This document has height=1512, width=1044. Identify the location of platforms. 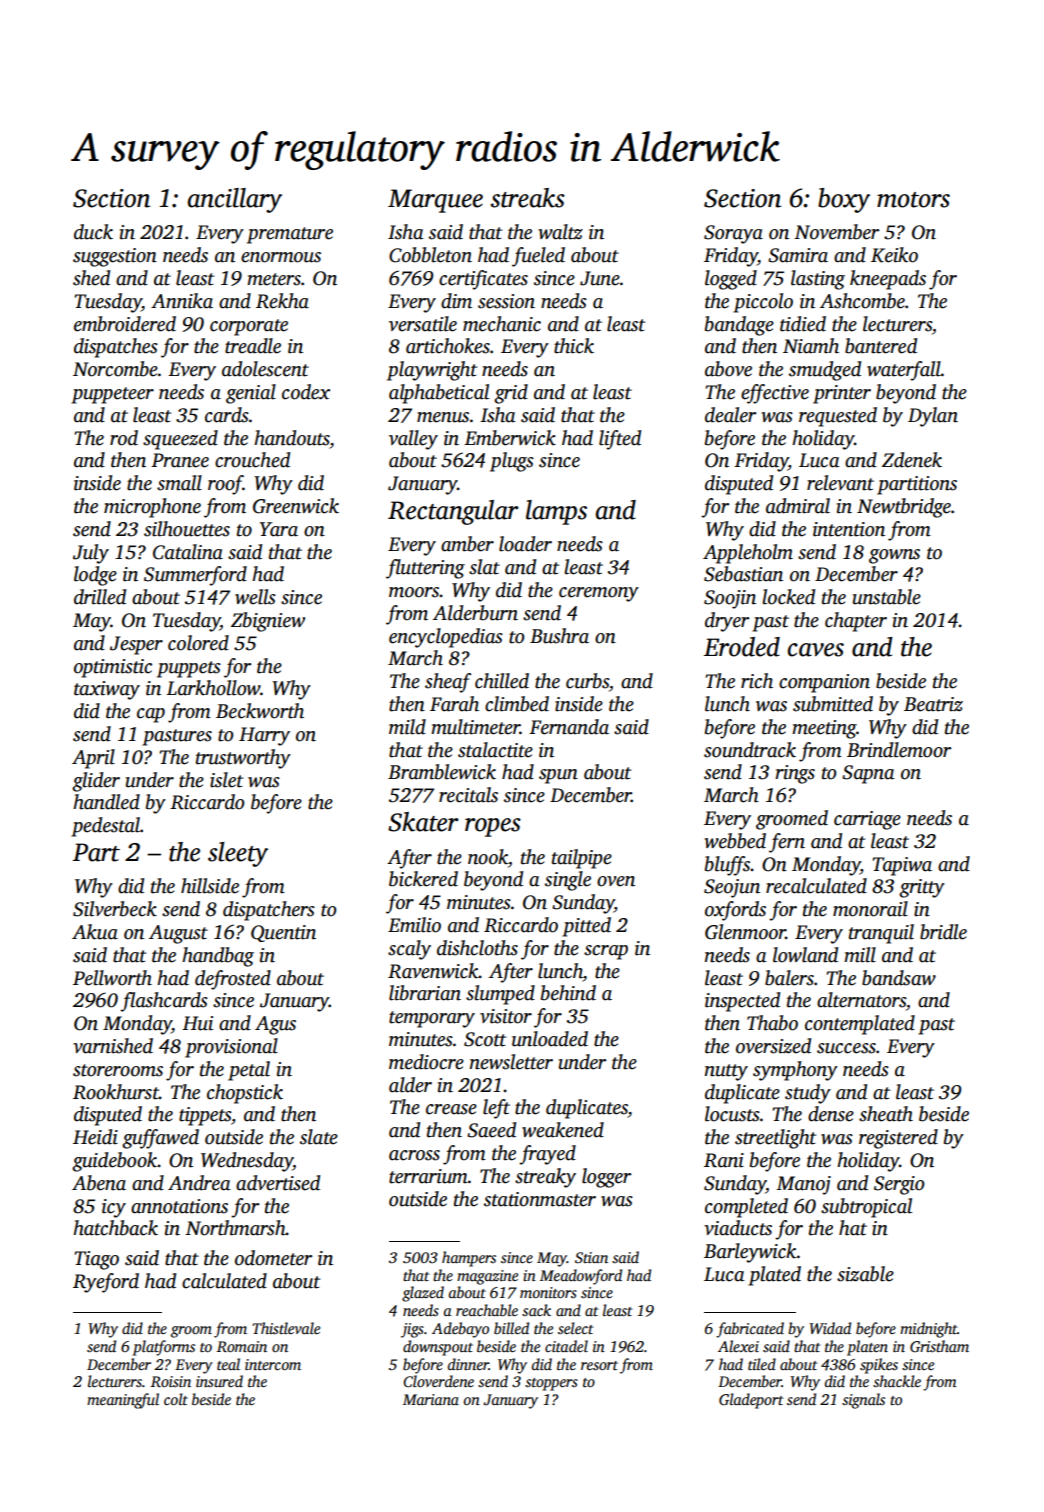
(164, 1348).
